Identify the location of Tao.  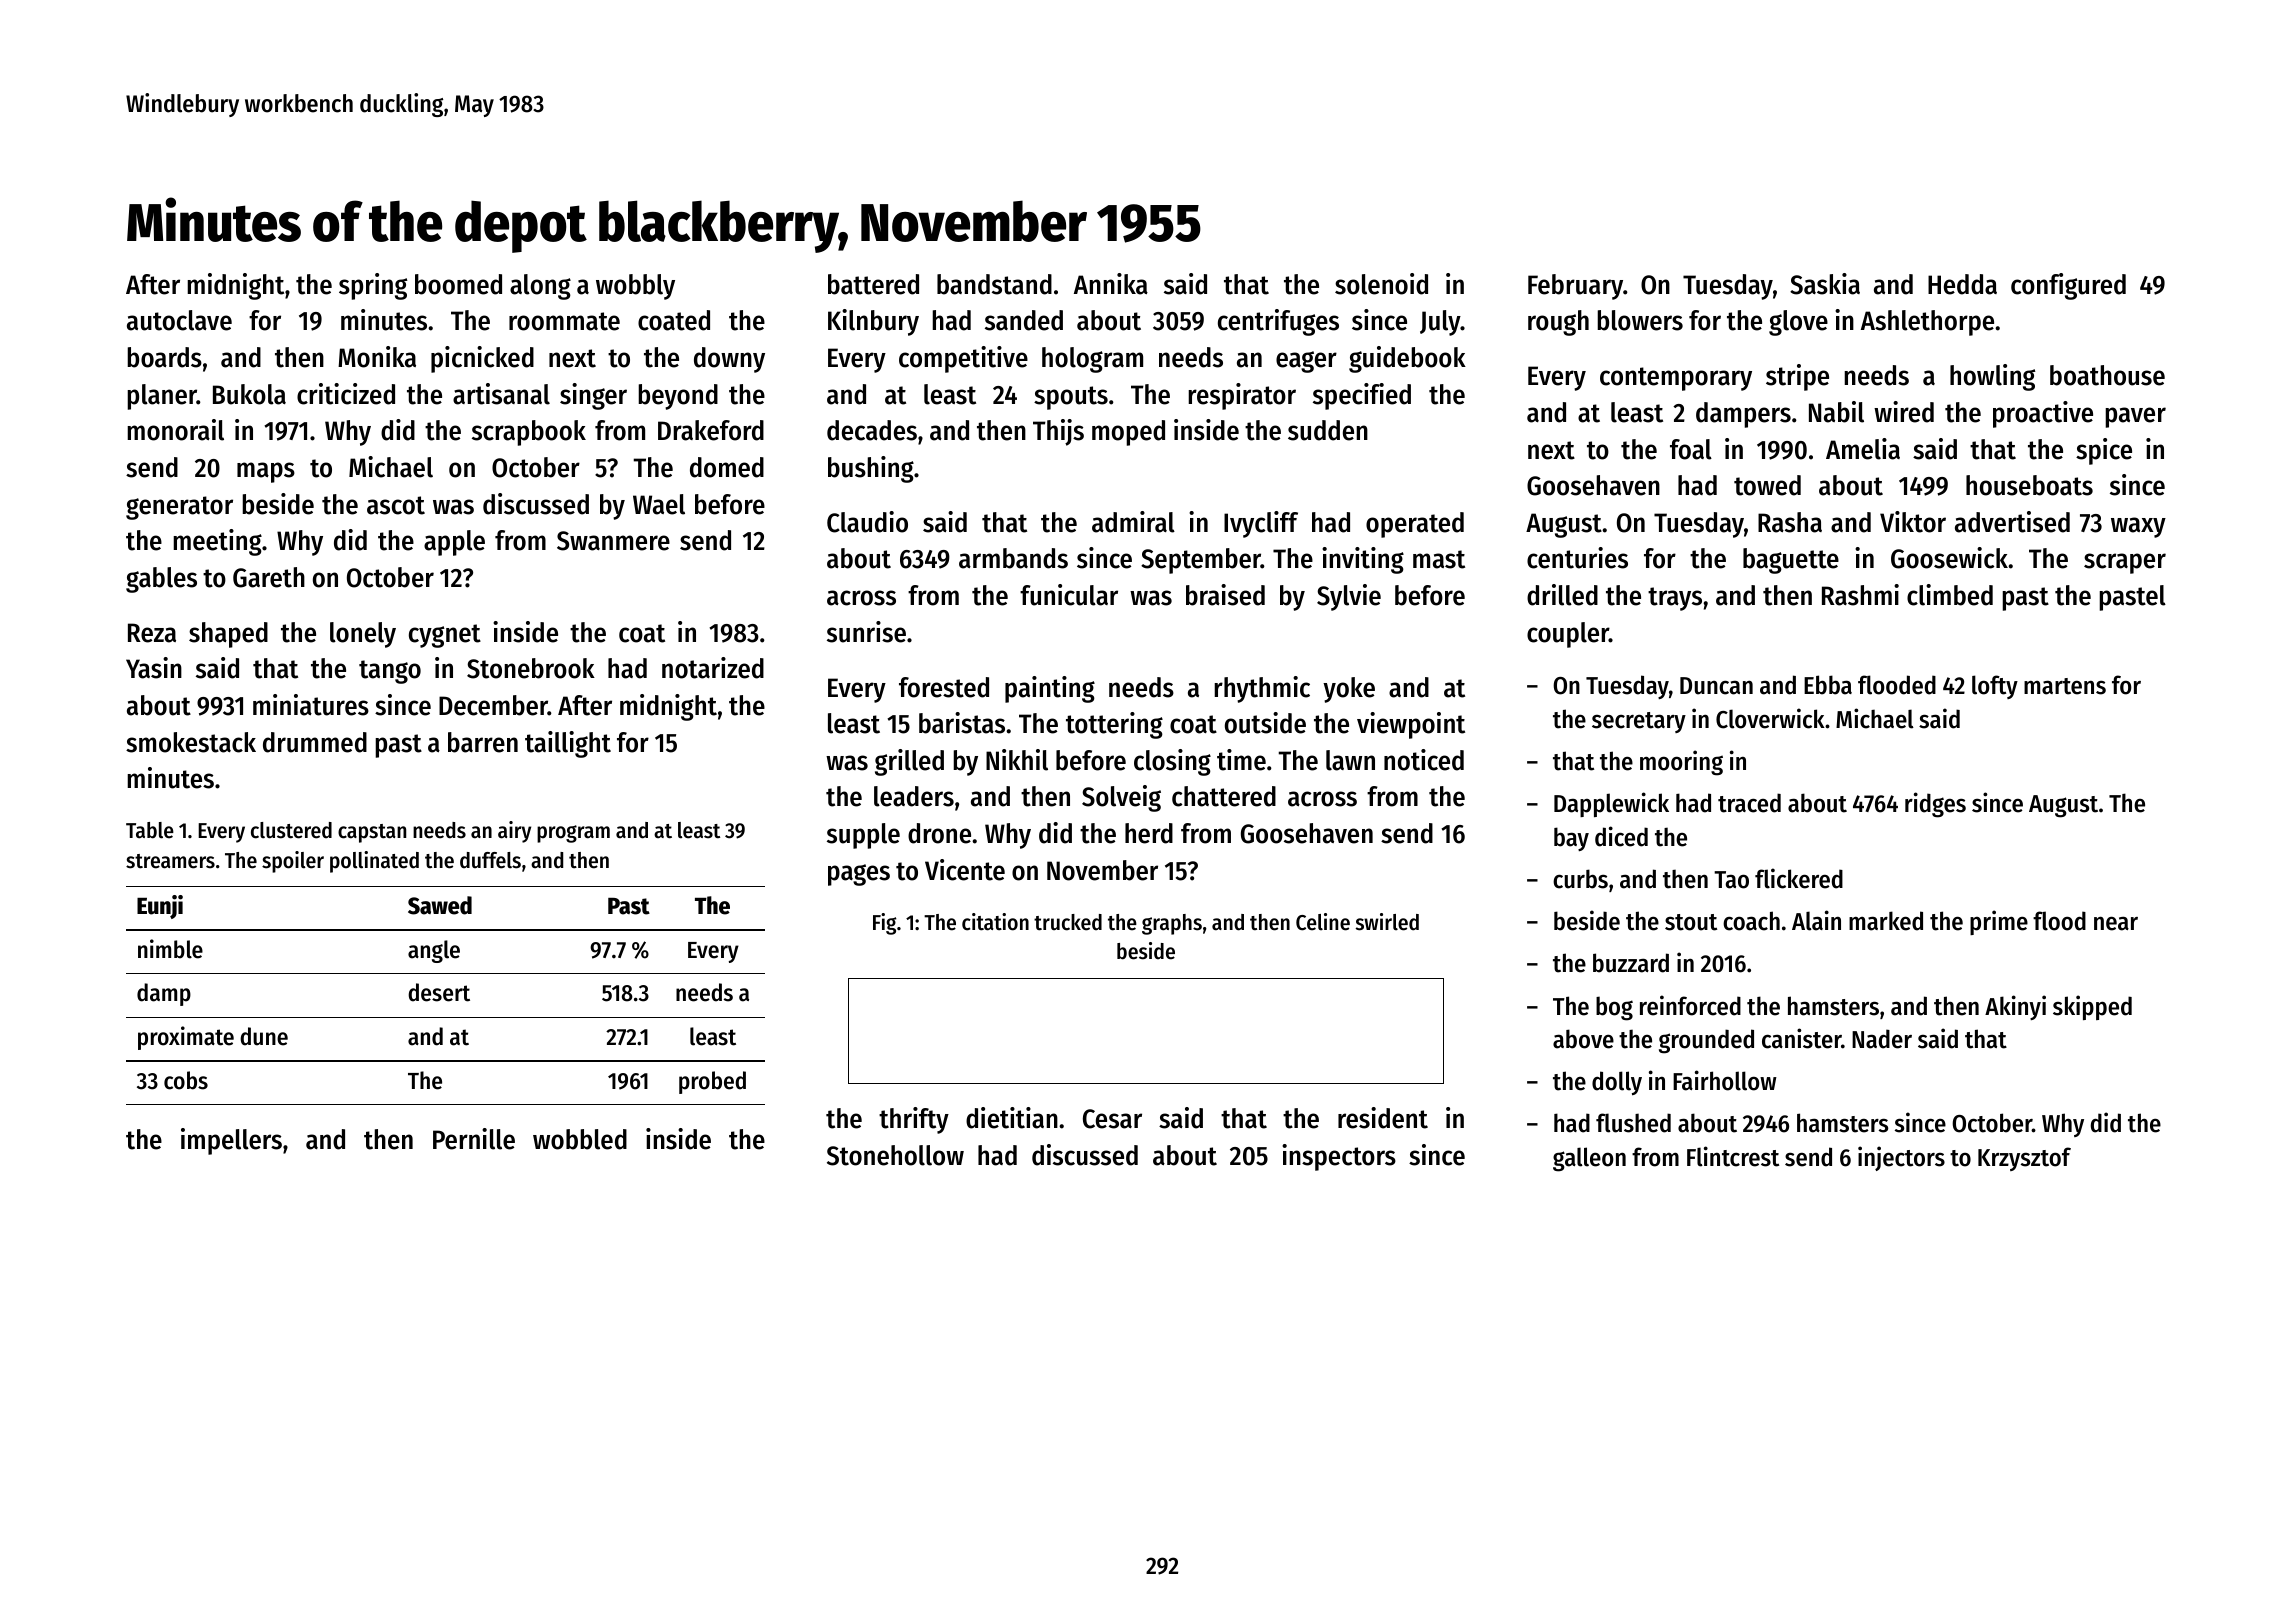
(1731, 880).
